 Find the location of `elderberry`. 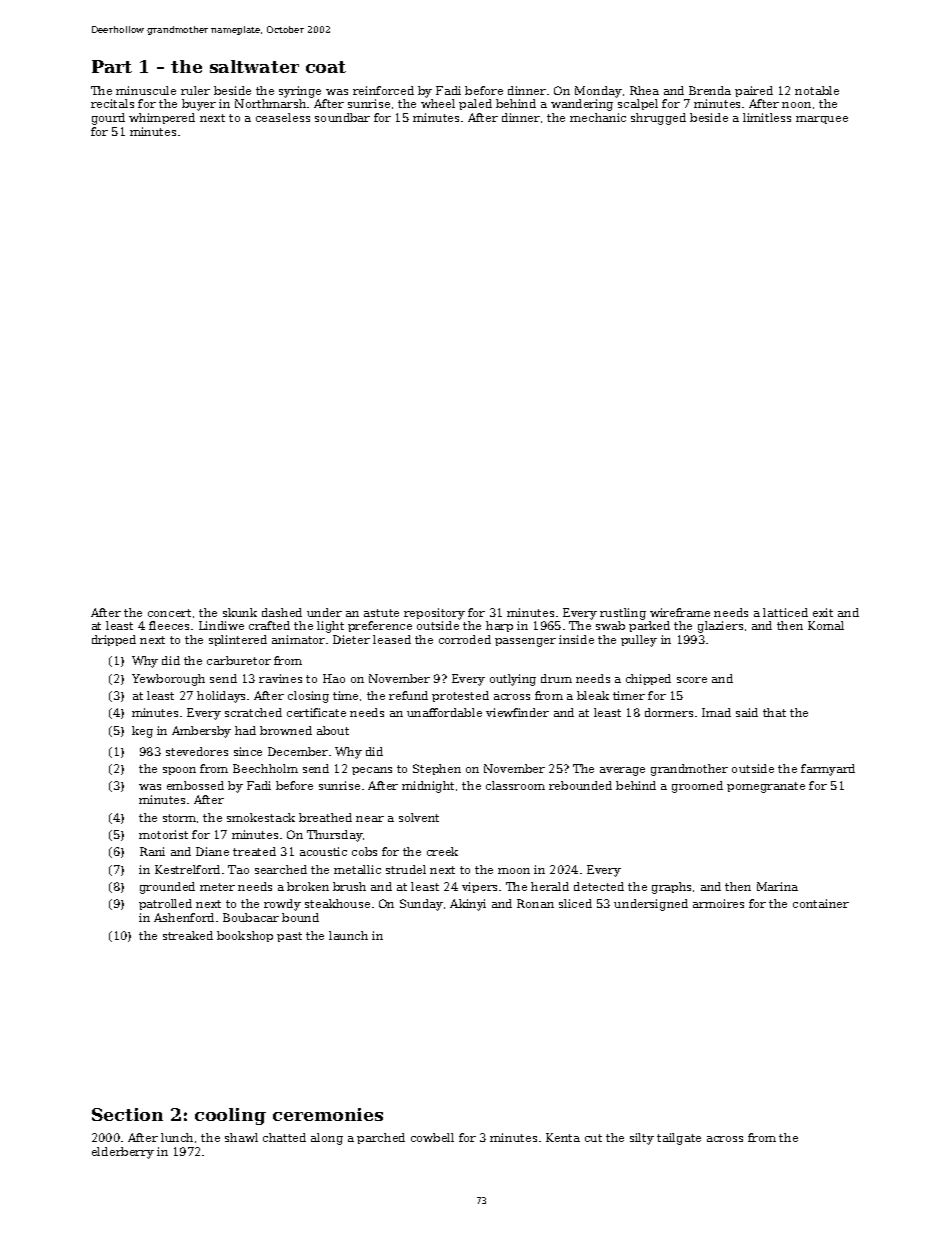

elderberry is located at coordinates (123, 1153).
